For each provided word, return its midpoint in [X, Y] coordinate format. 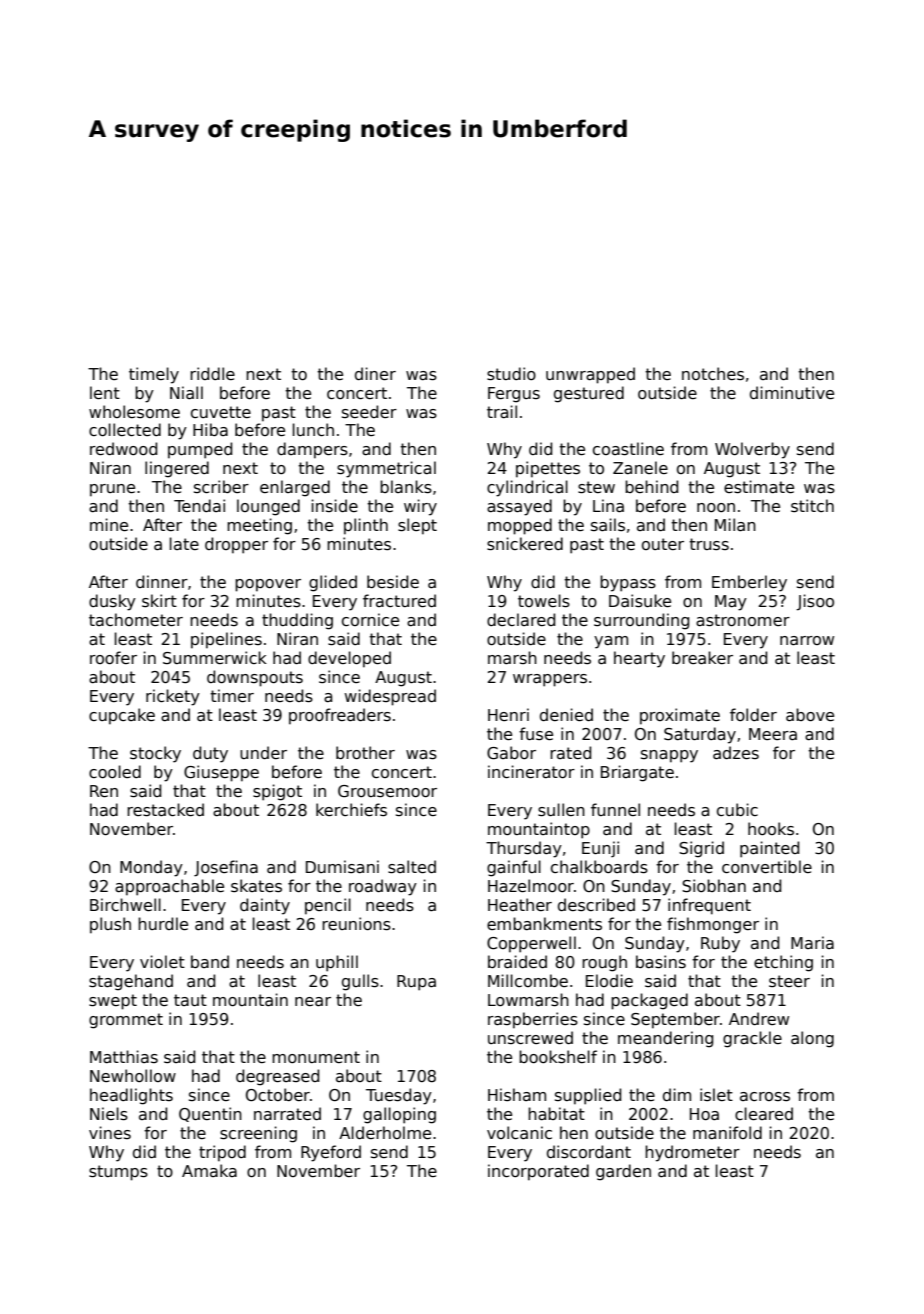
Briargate [637, 773]
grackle [752, 1039]
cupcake [122, 716]
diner [375, 373]
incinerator [531, 772]
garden [623, 1172]
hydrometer [692, 1153]
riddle [212, 373]
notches [713, 374]
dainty [265, 906]
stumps [118, 1173]
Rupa [416, 983]
